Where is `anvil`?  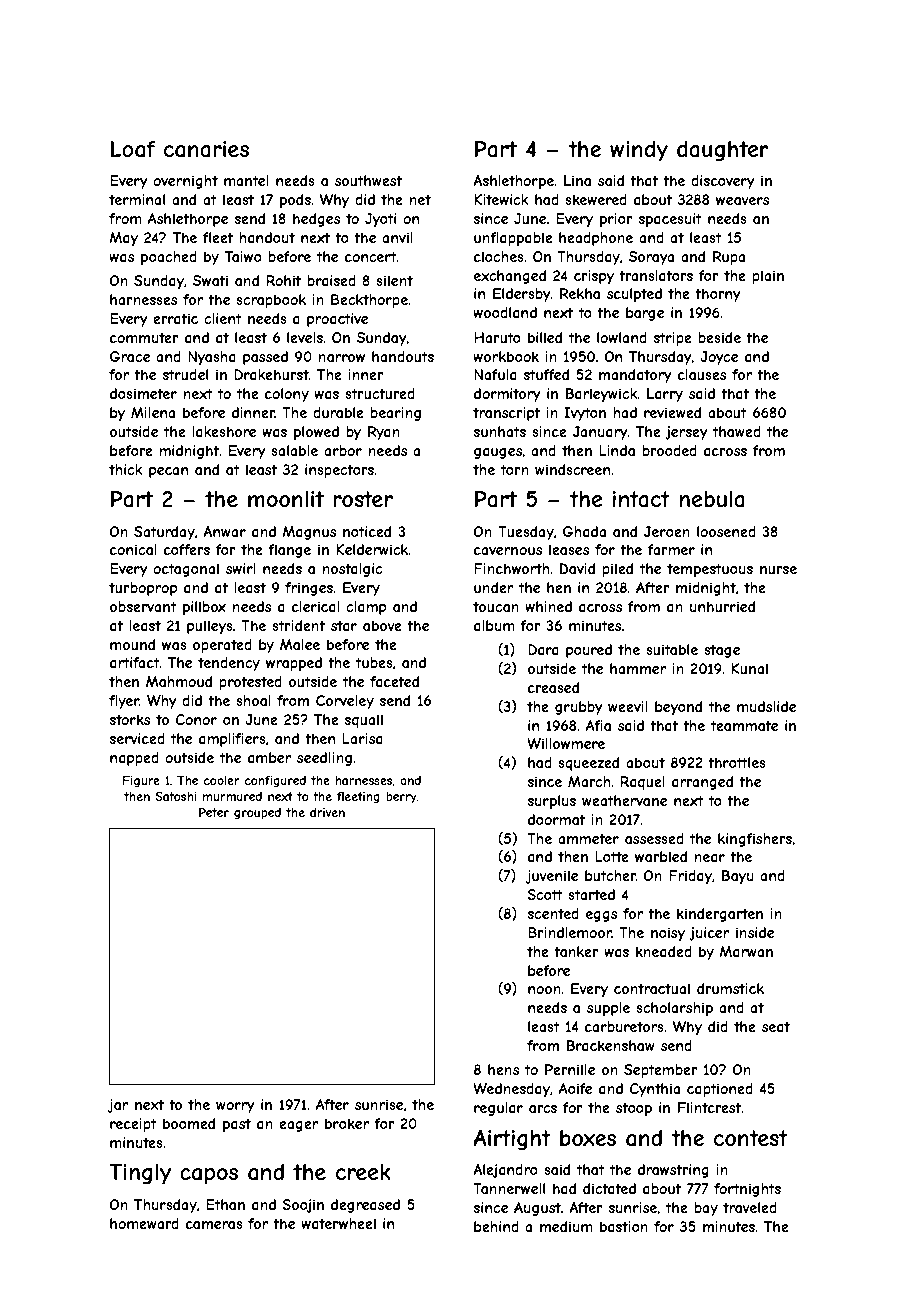 anvil is located at coordinates (397, 237).
